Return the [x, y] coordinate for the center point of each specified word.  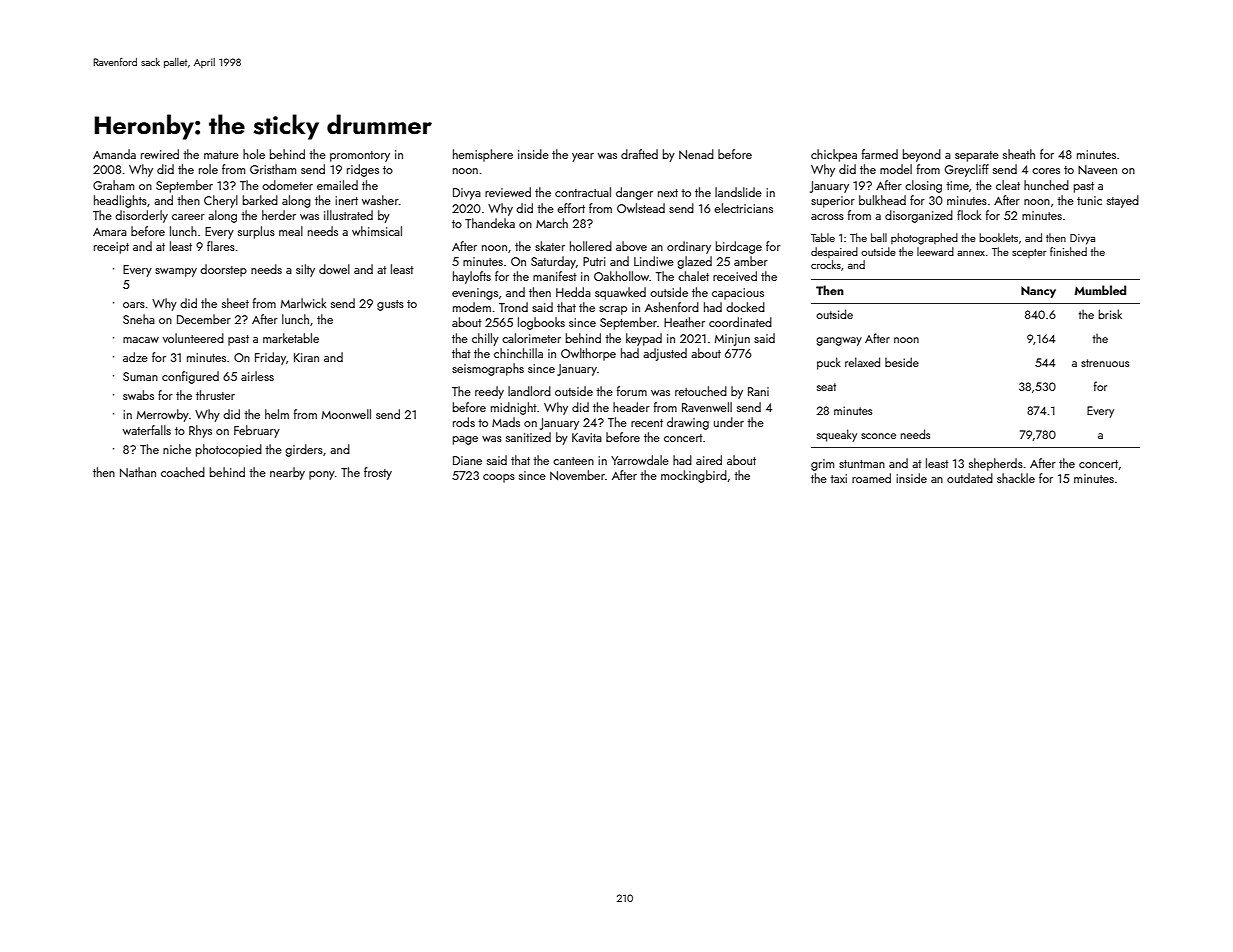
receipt [111, 248]
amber [751, 261]
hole [254, 154]
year [583, 157]
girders [304, 450]
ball [879, 237]
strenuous [1105, 363]
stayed [1123, 201]
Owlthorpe [588, 354]
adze [135, 357]
